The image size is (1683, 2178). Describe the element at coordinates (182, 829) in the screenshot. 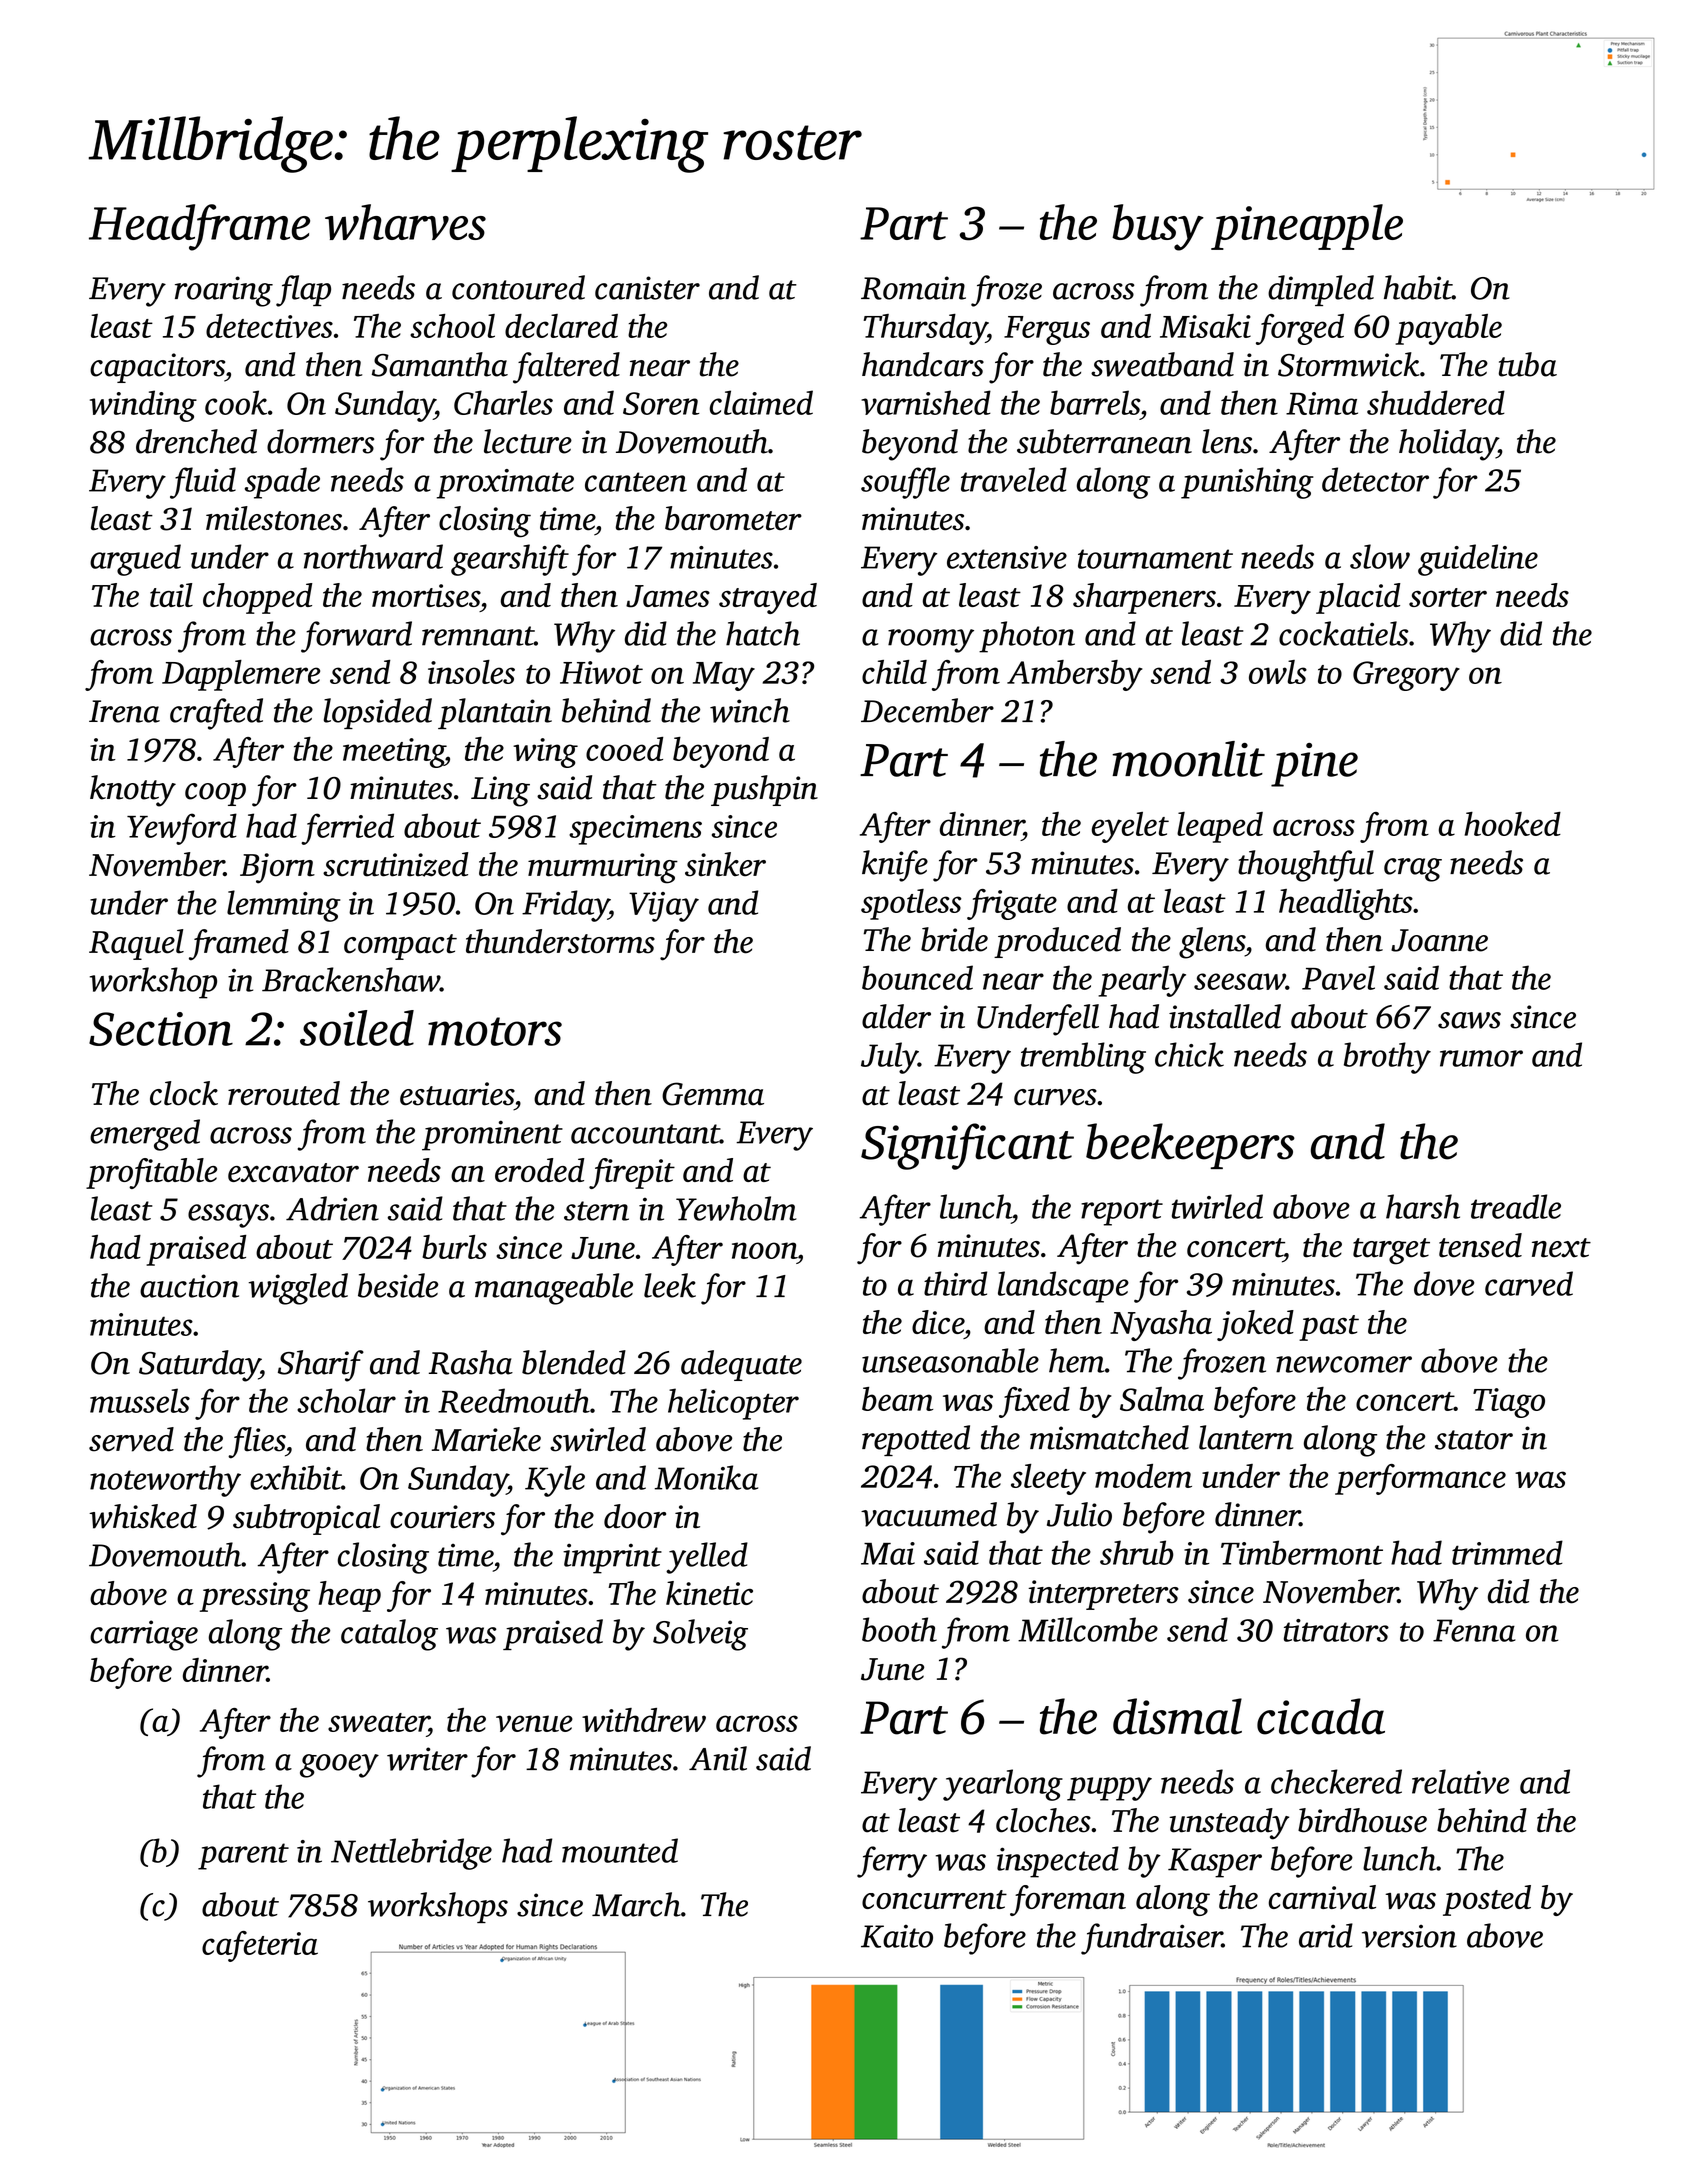

I see `Yewford` at that location.
